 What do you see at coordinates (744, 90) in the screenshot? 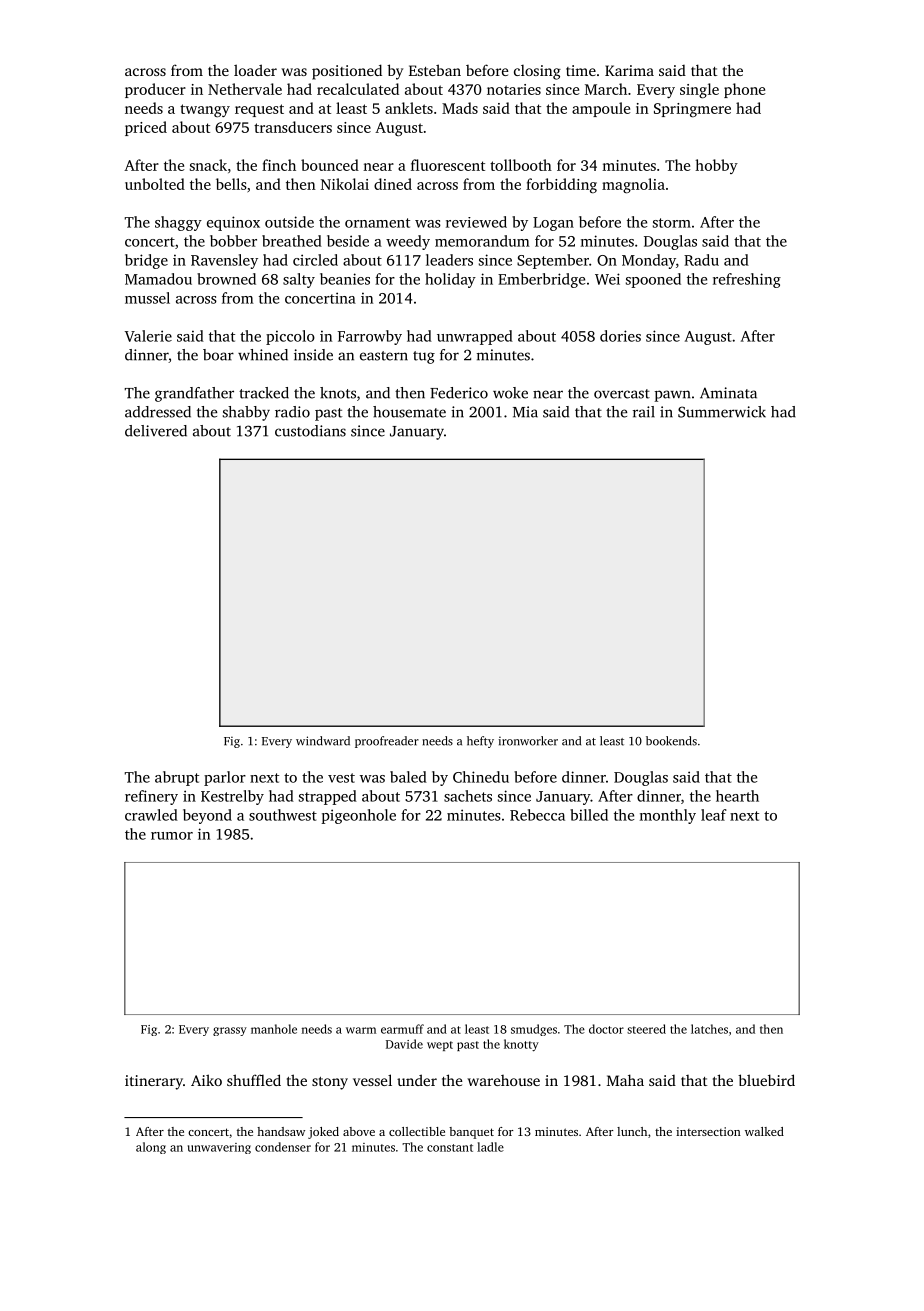
I see `phone` at bounding box center [744, 90].
